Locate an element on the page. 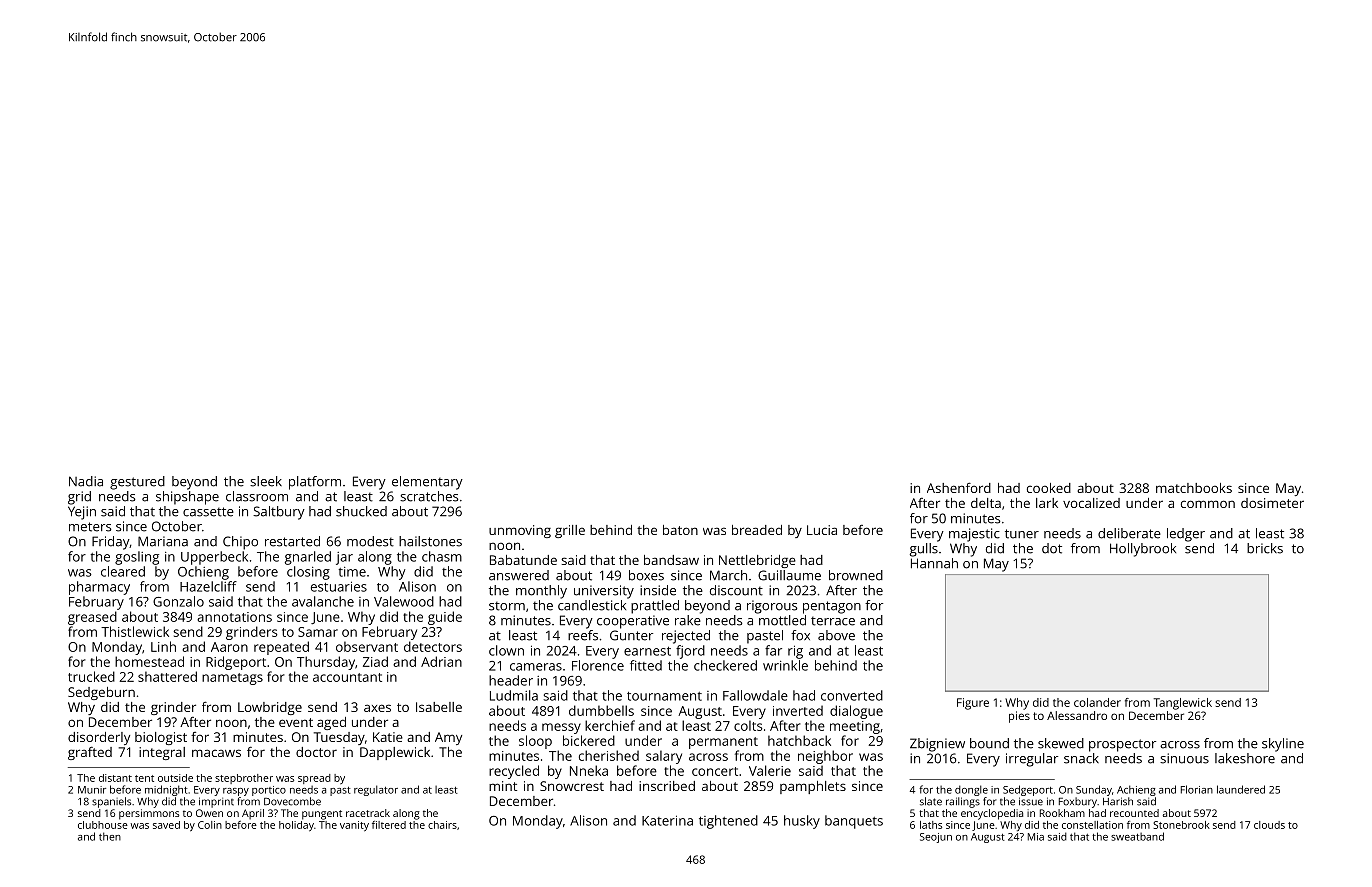 The image size is (1372, 887). skyline is located at coordinates (1283, 745).
